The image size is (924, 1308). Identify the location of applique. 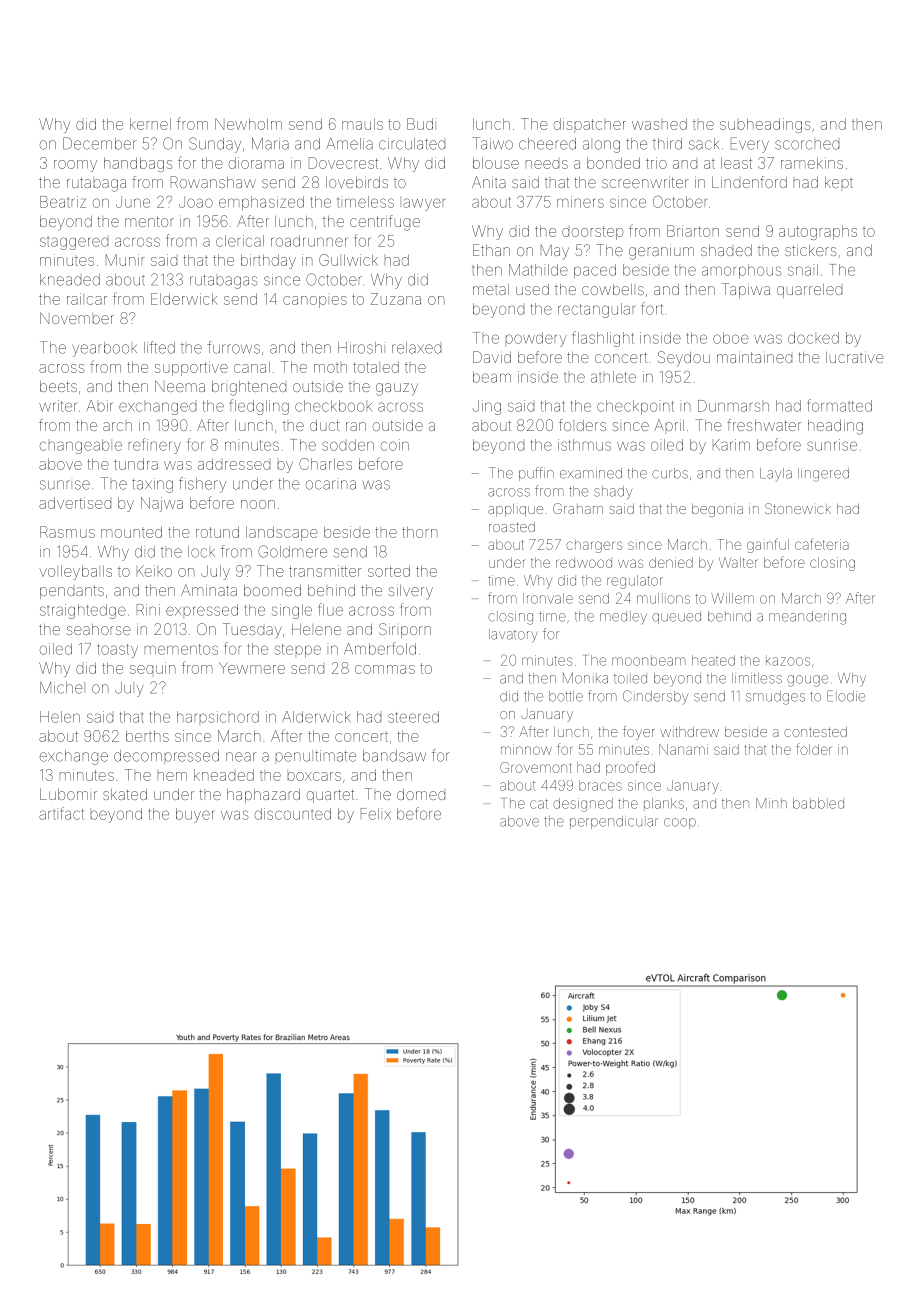
(515, 510).
